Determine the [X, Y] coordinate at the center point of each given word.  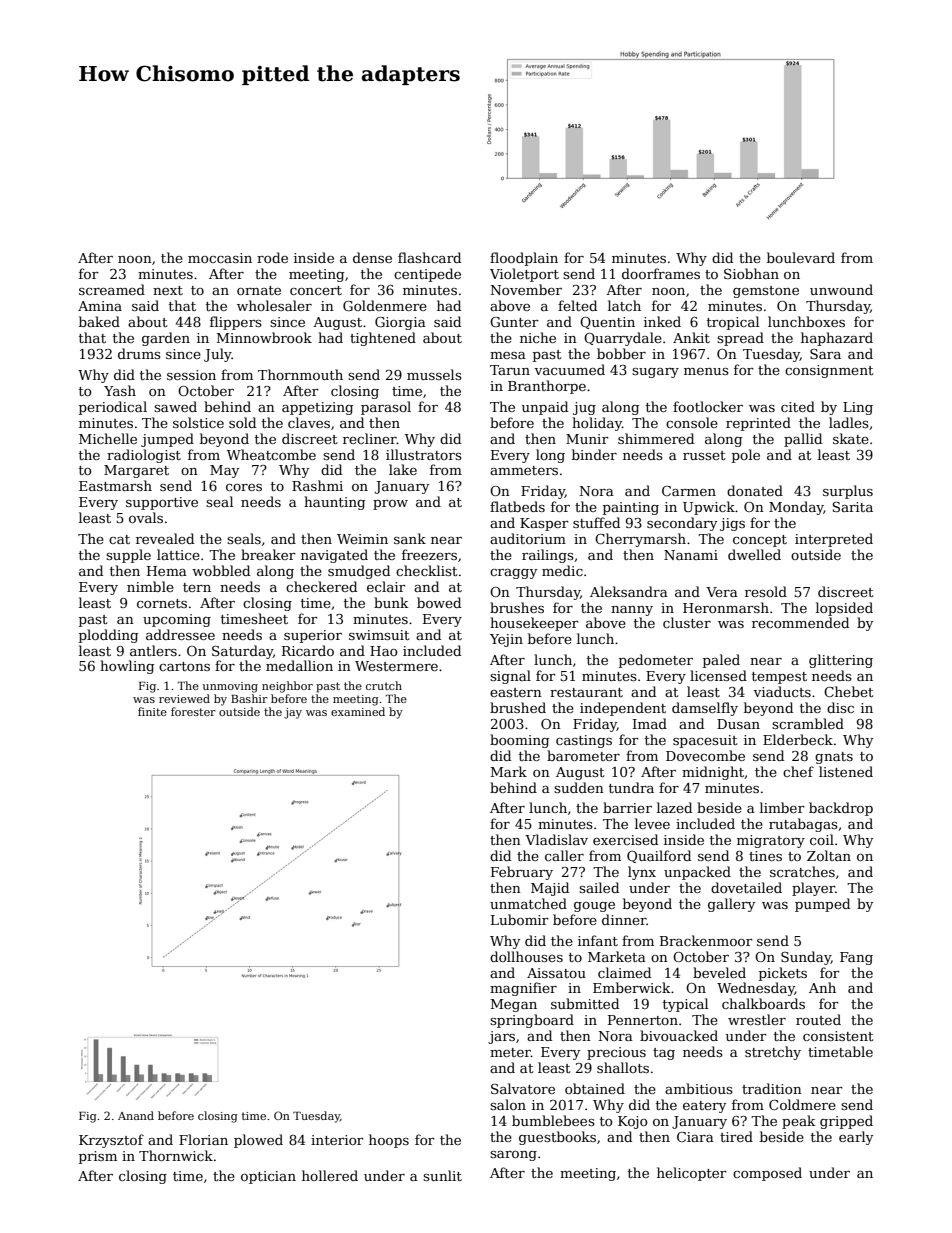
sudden [579, 787]
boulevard [801, 257]
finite [152, 711]
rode [272, 257]
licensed [718, 675]
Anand [136, 1115]
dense [372, 257]
